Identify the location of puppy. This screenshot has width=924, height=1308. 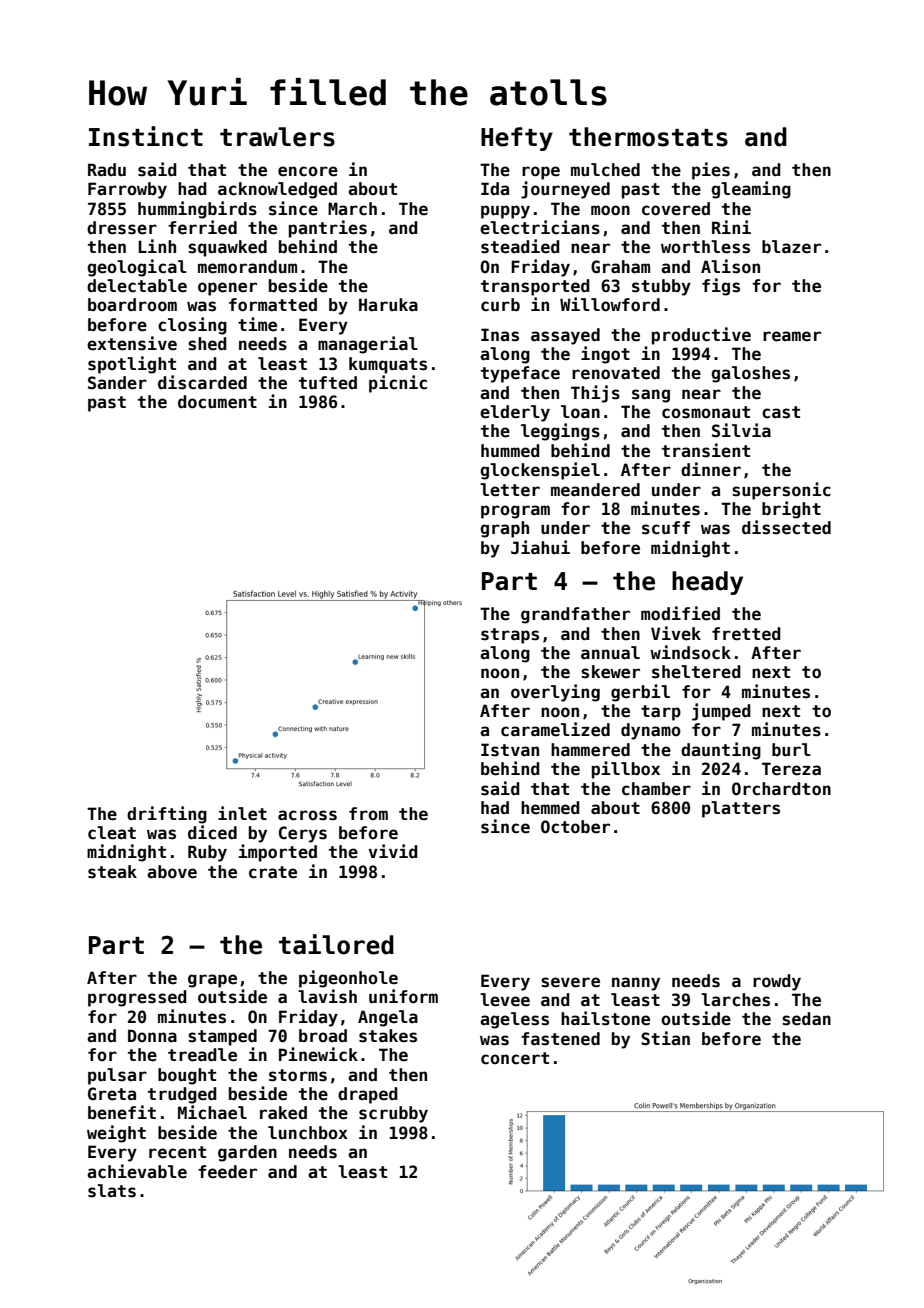
(505, 212).
